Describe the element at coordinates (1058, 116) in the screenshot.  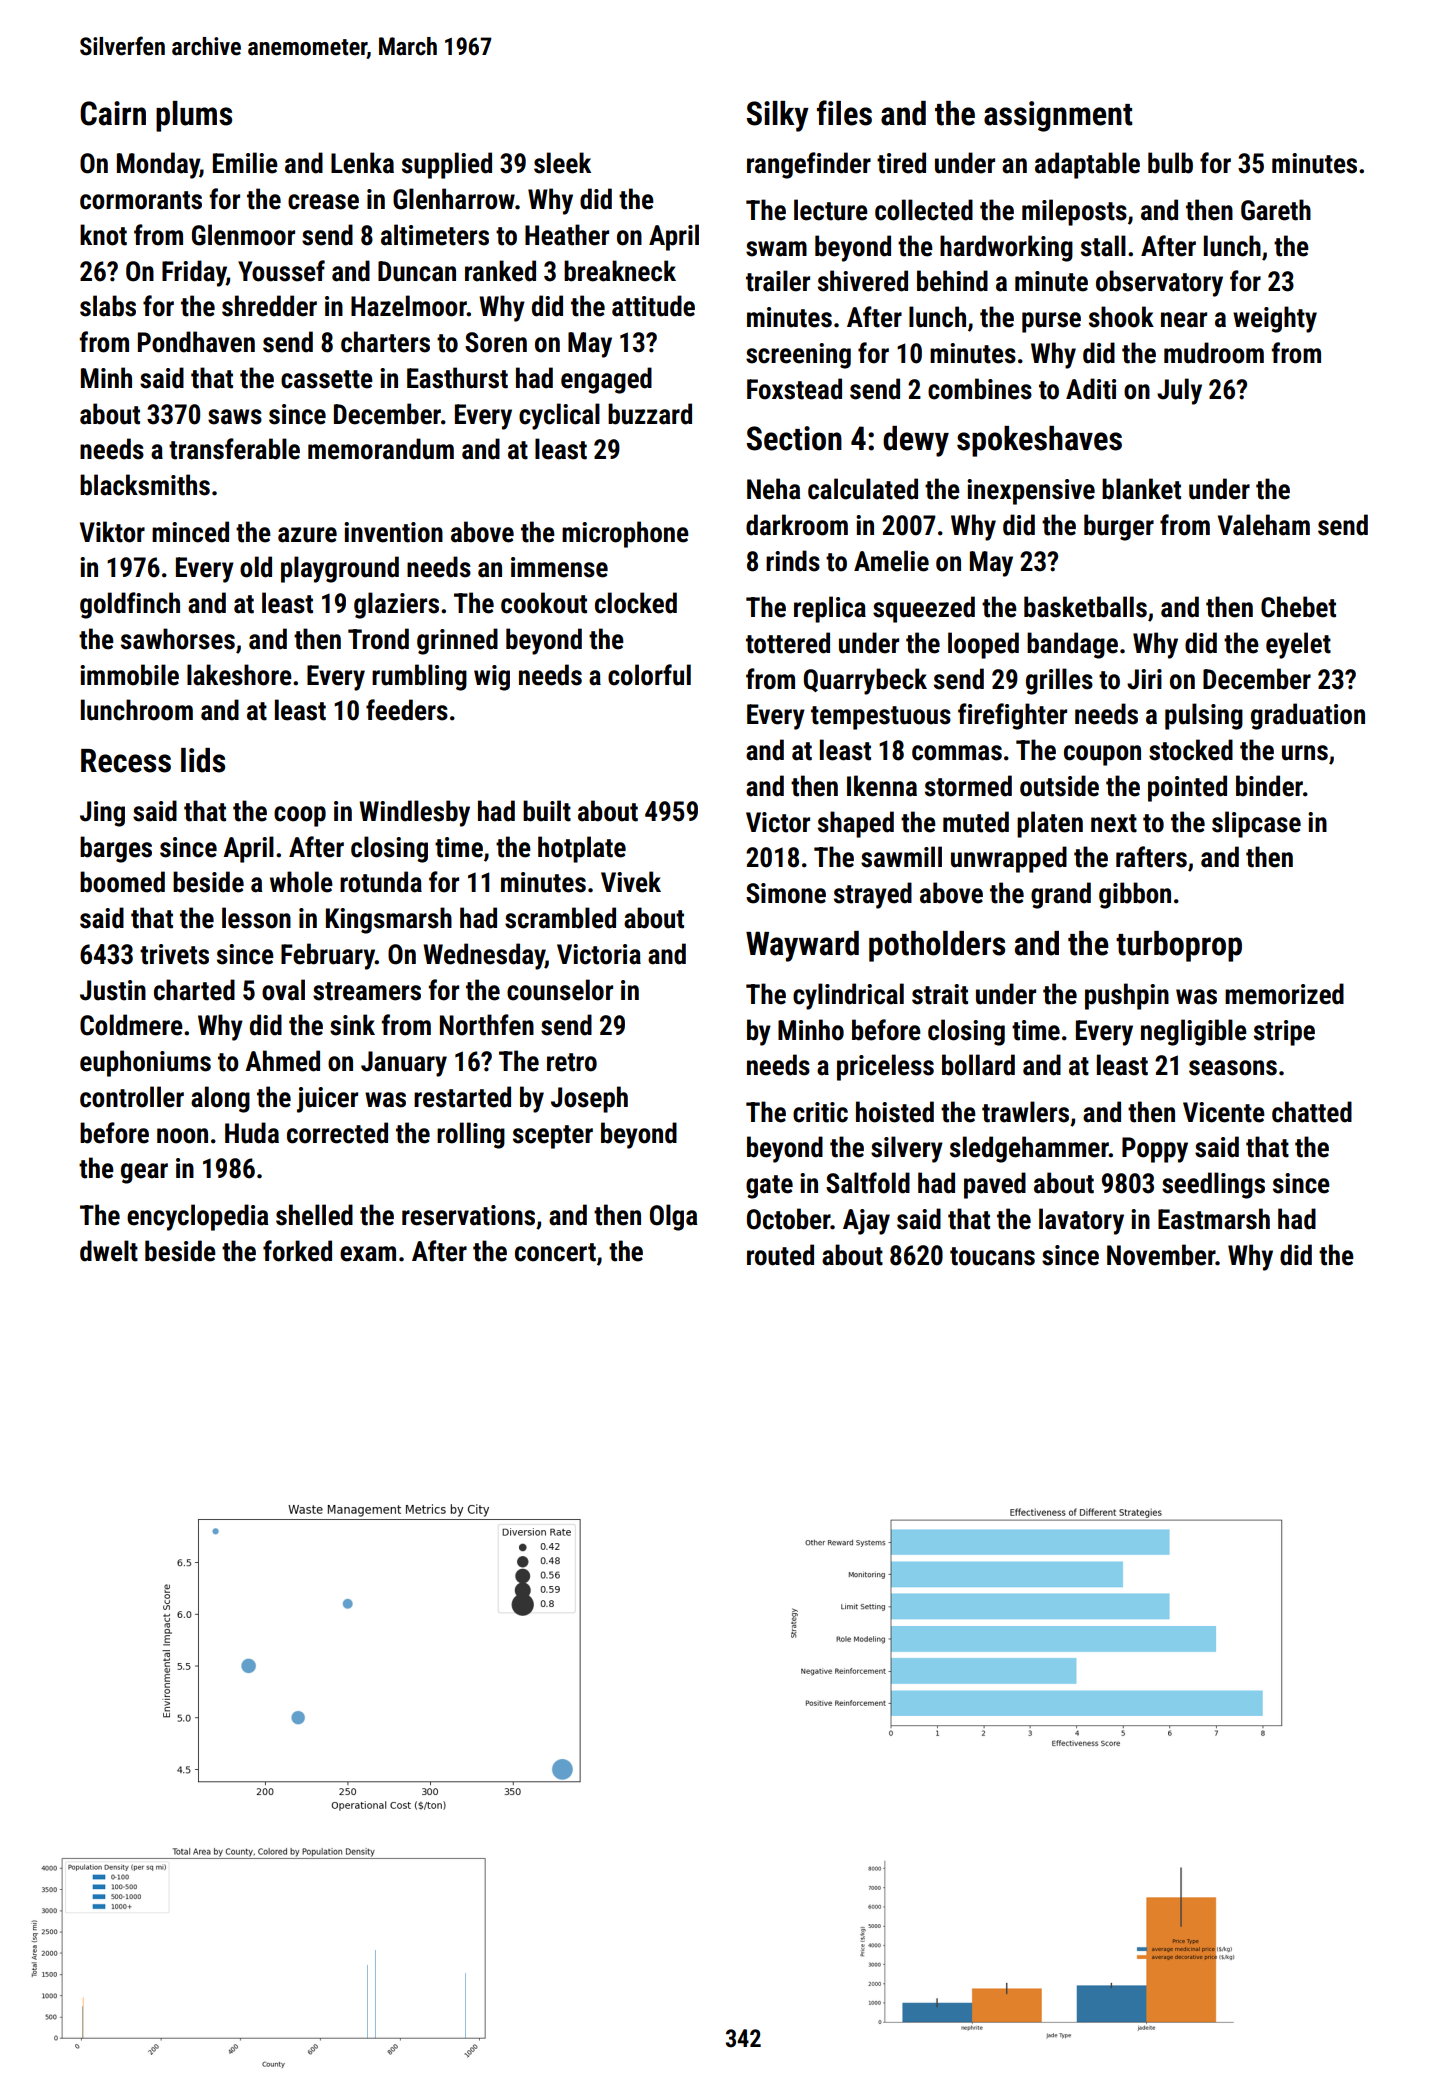
I see `assignment` at that location.
